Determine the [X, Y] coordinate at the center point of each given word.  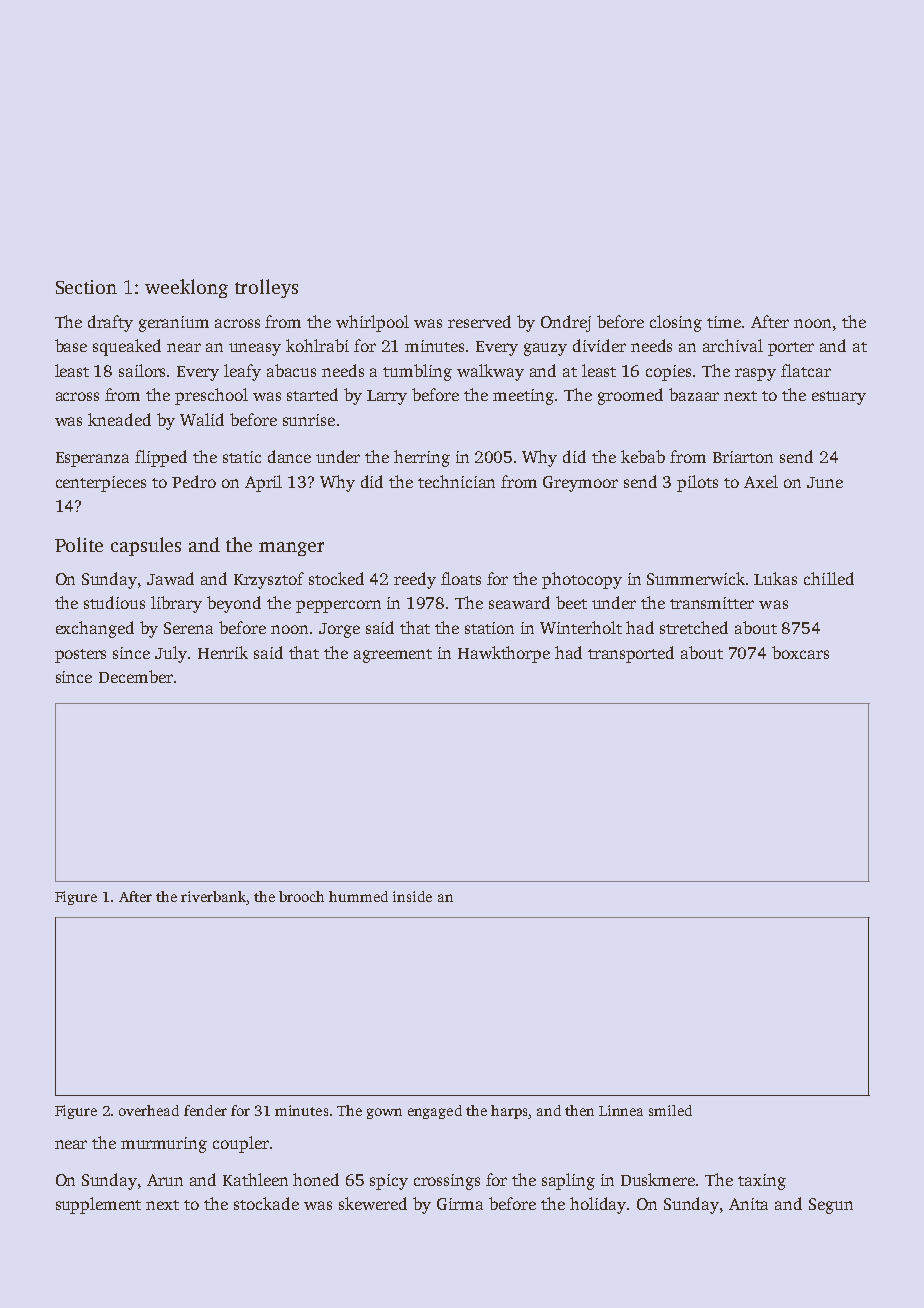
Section [86, 287]
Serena [188, 628]
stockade [266, 1203]
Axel [761, 481]
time [724, 322]
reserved [479, 321]
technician [456, 481]
